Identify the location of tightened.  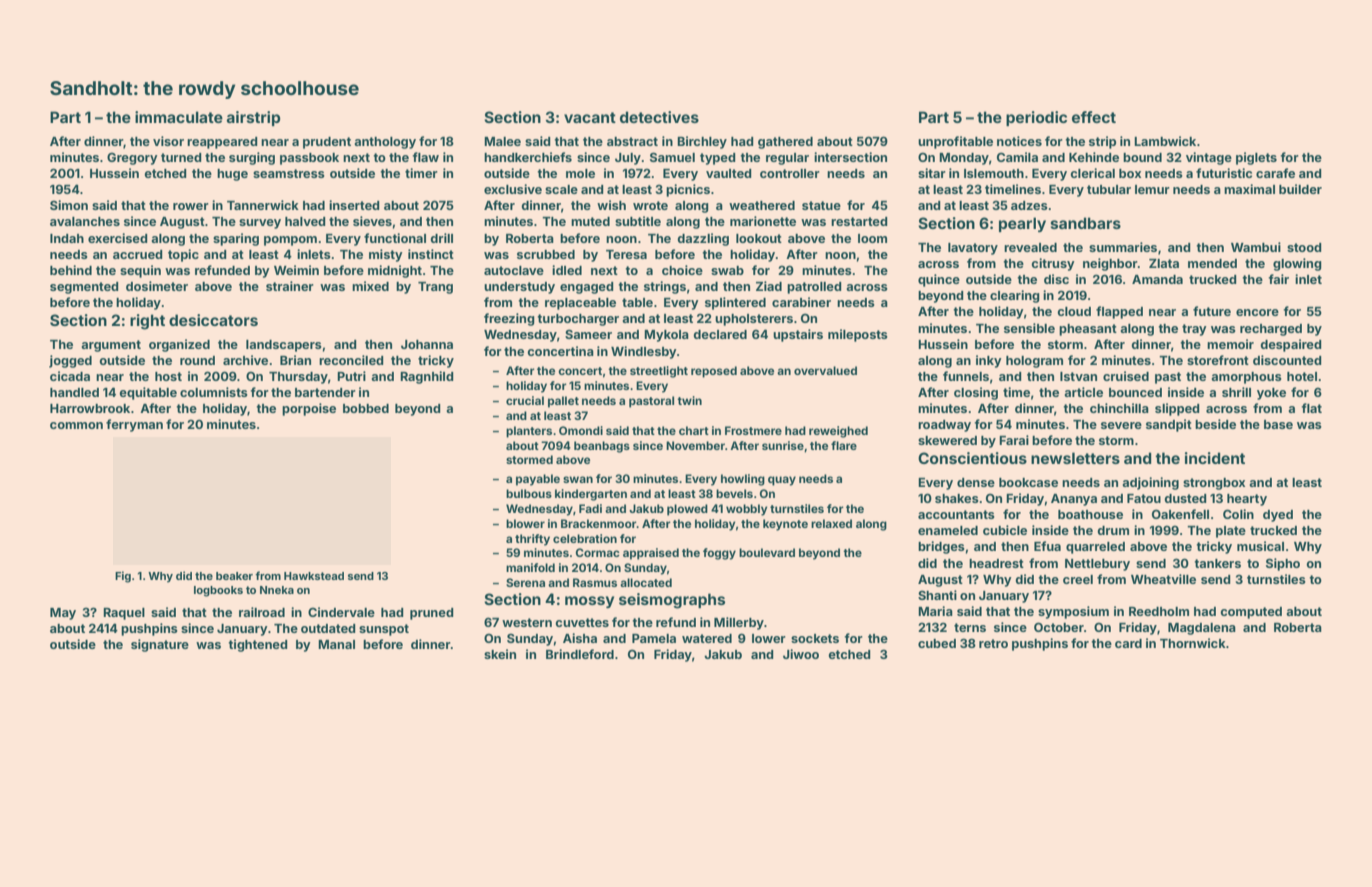
(258, 645).
